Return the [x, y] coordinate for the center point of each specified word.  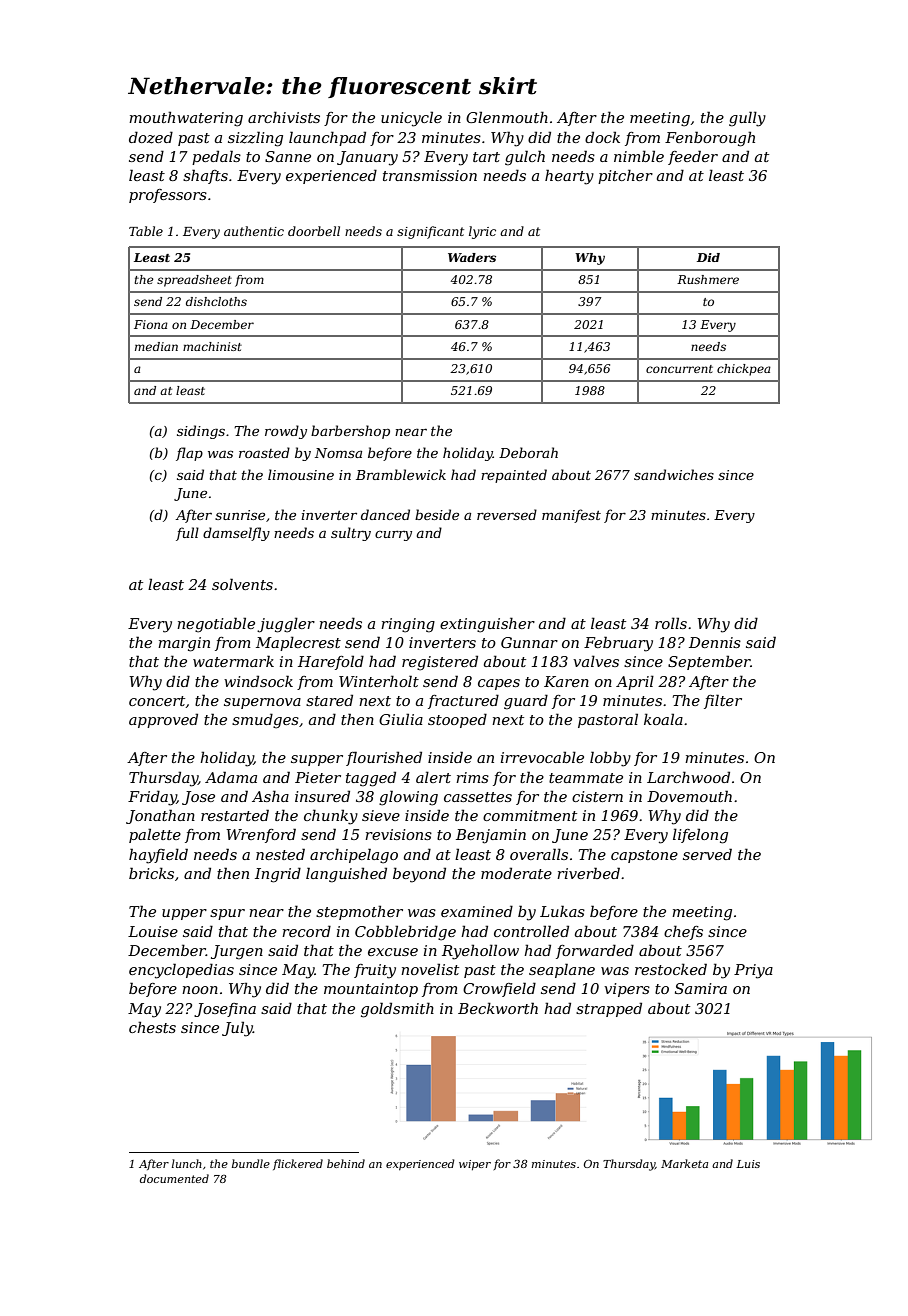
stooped [457, 720]
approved [163, 720]
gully [747, 119]
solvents [242, 584]
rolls [671, 623]
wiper [475, 1165]
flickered [298, 1164]
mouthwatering [186, 119]
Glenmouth [507, 117]
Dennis [715, 642]
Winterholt [379, 681]
